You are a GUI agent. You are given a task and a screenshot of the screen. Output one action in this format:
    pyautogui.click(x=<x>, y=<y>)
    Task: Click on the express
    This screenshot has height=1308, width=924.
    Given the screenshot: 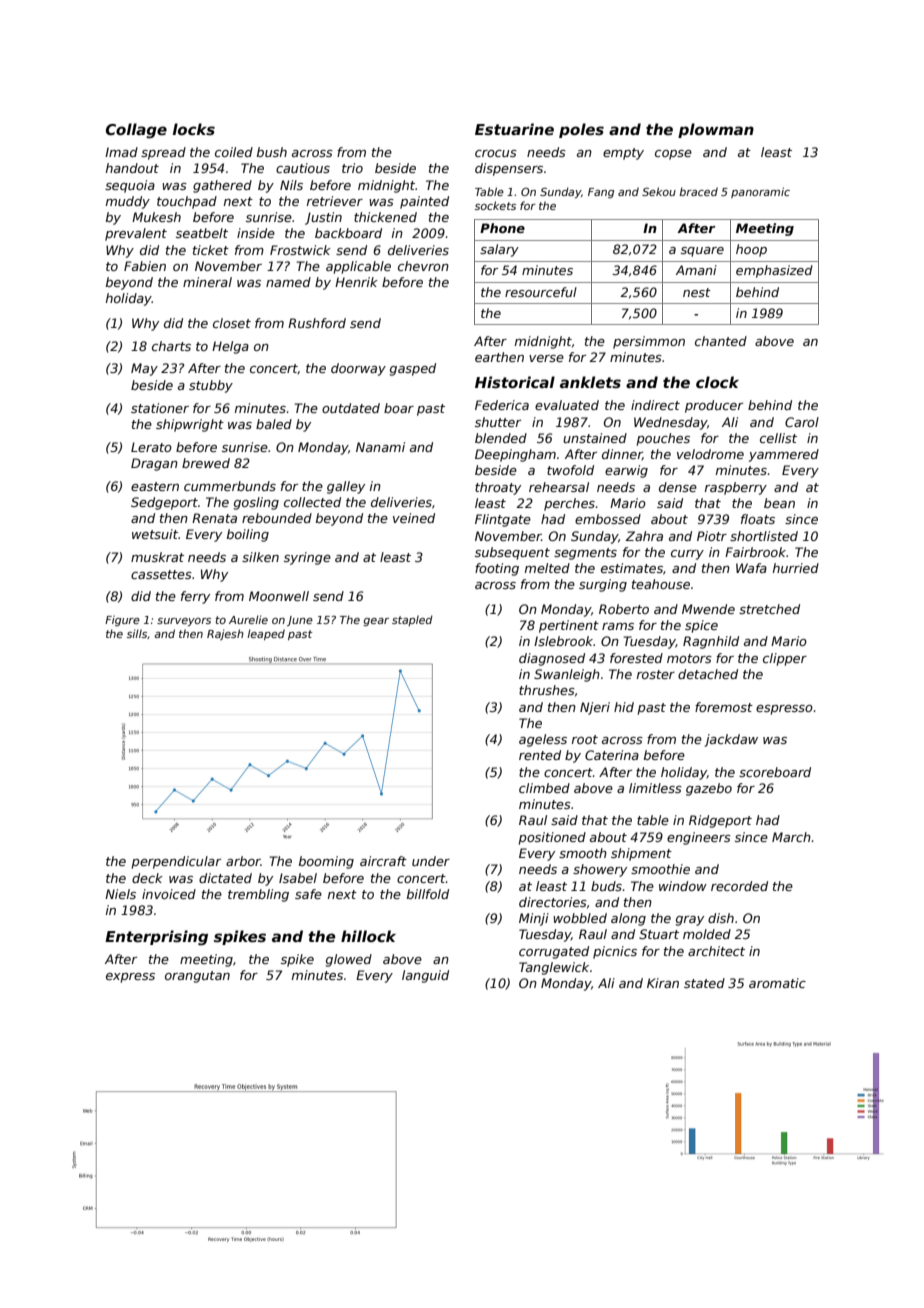 What is the action you would take?
    pyautogui.click(x=130, y=978)
